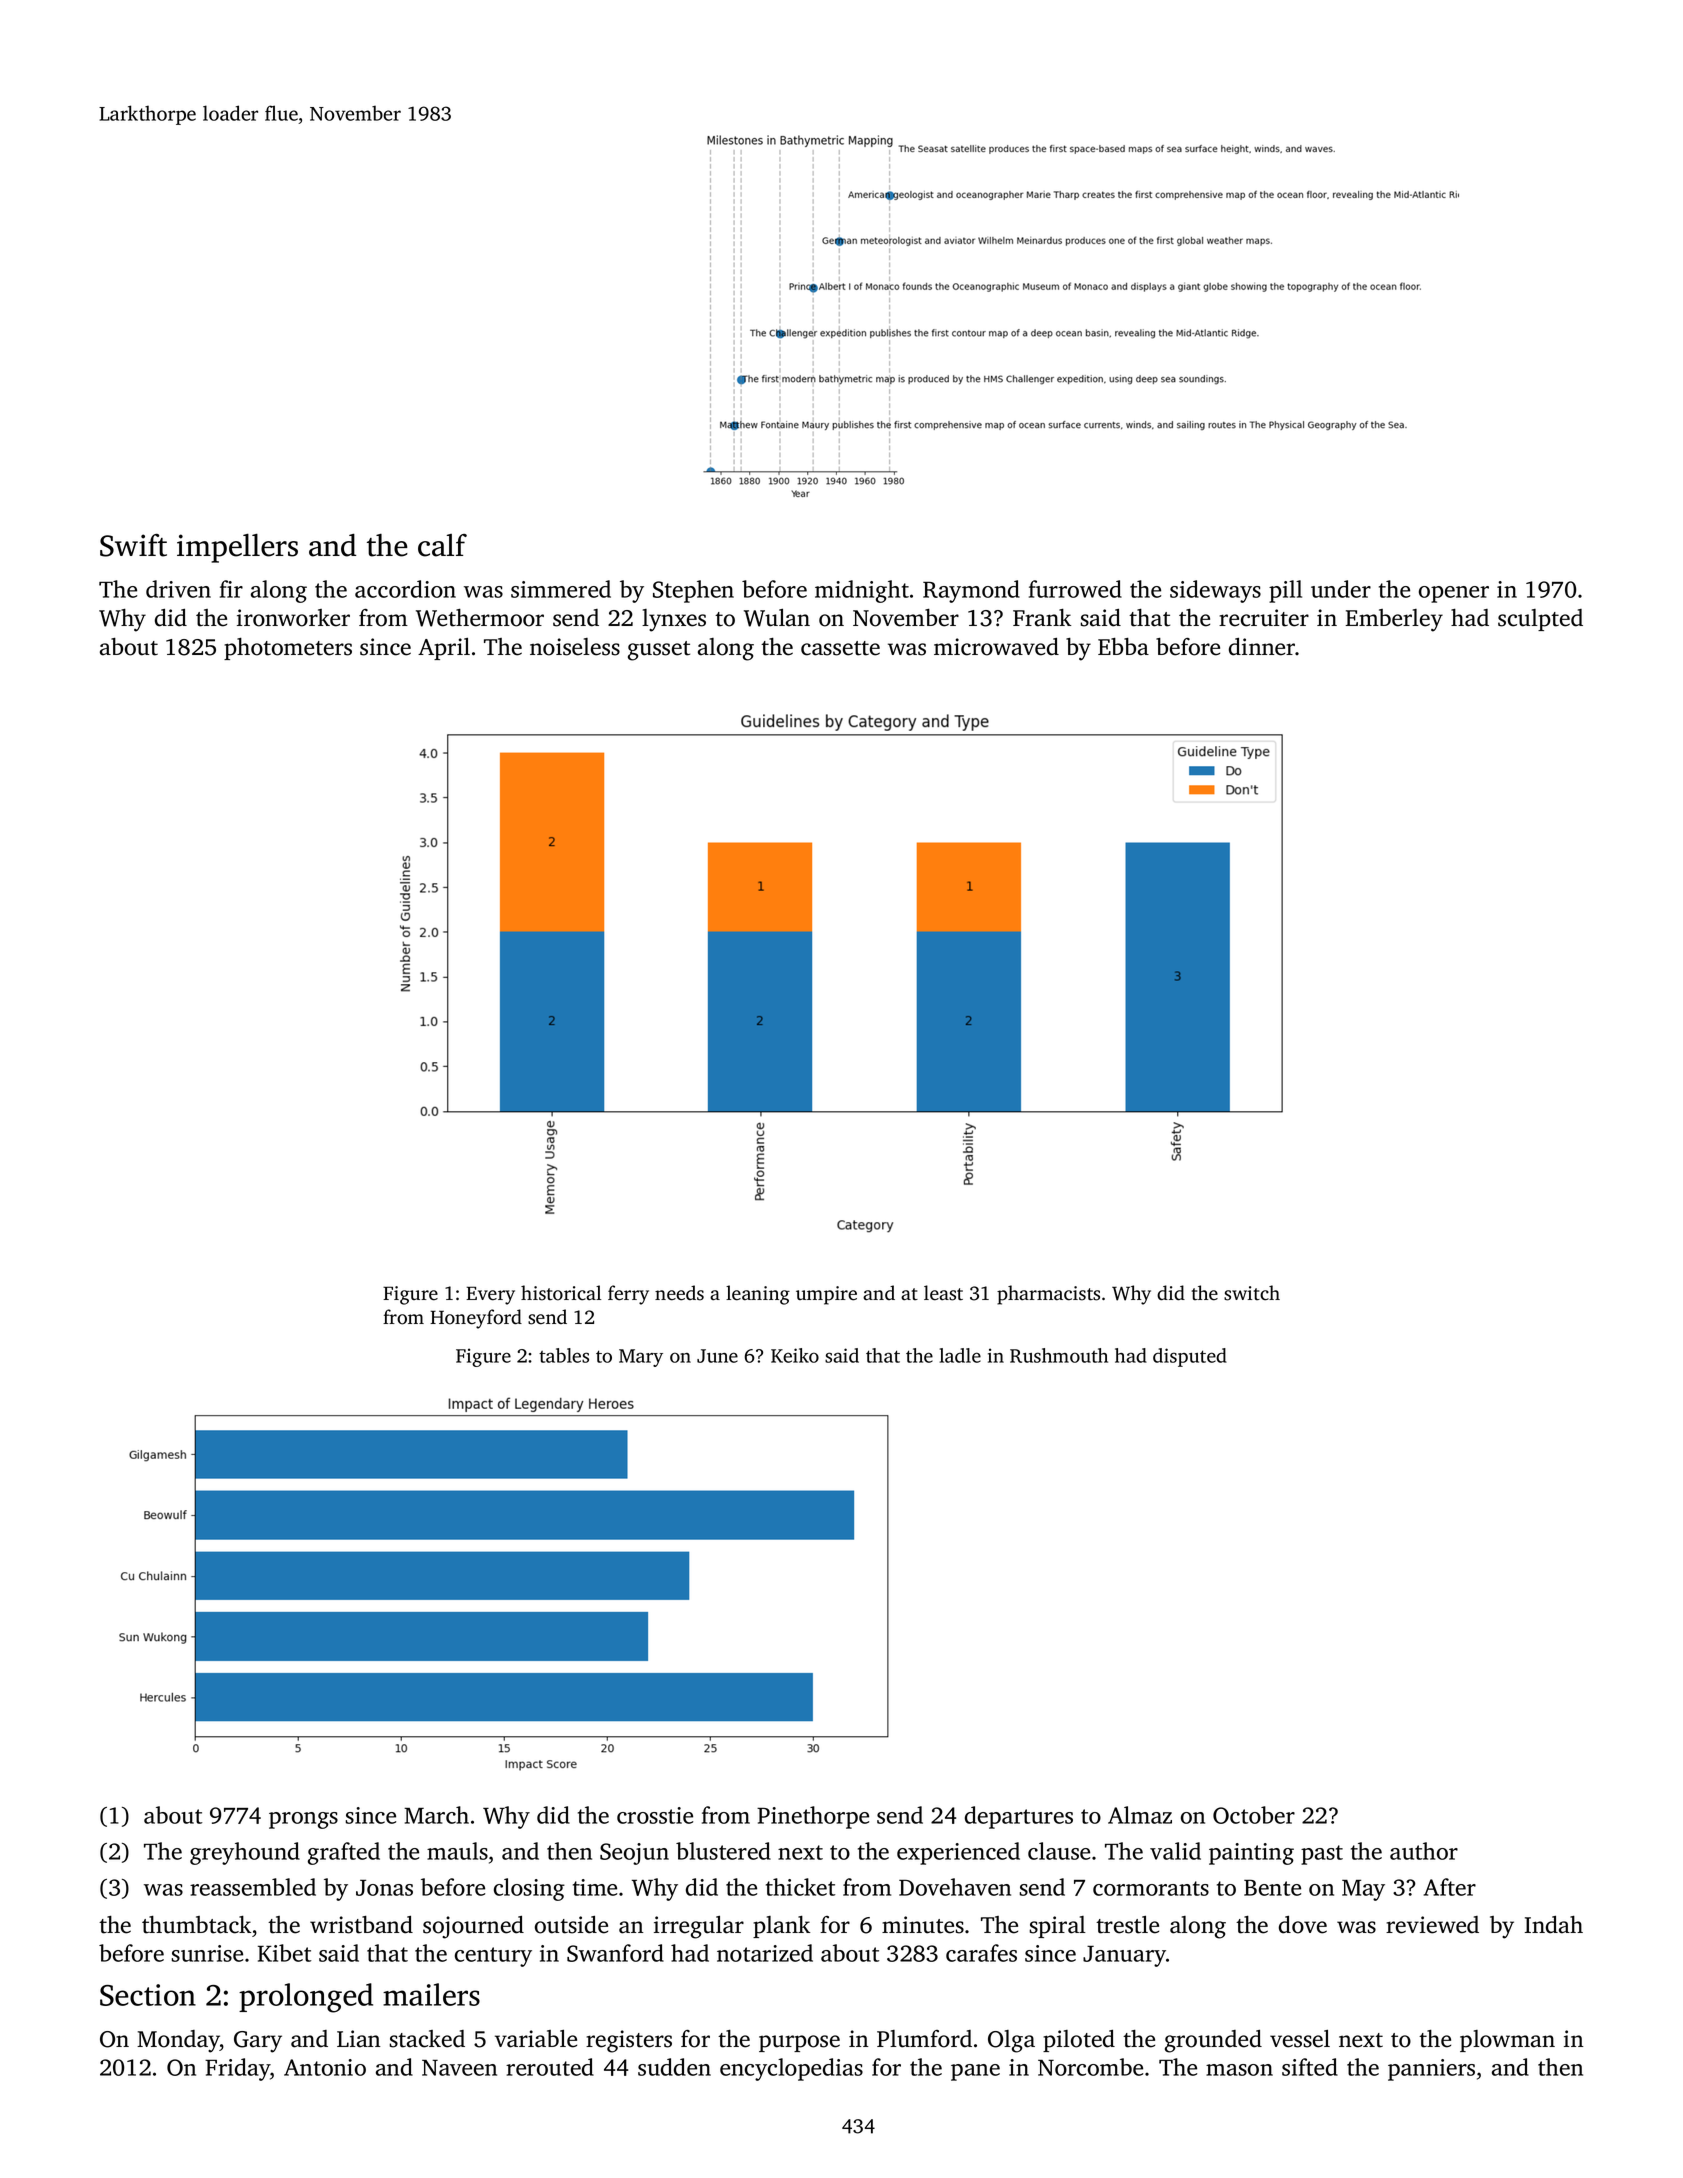 The width and height of the document is (1683, 2178). What do you see at coordinates (284, 1953) in the document?
I see `Kibet` at bounding box center [284, 1953].
